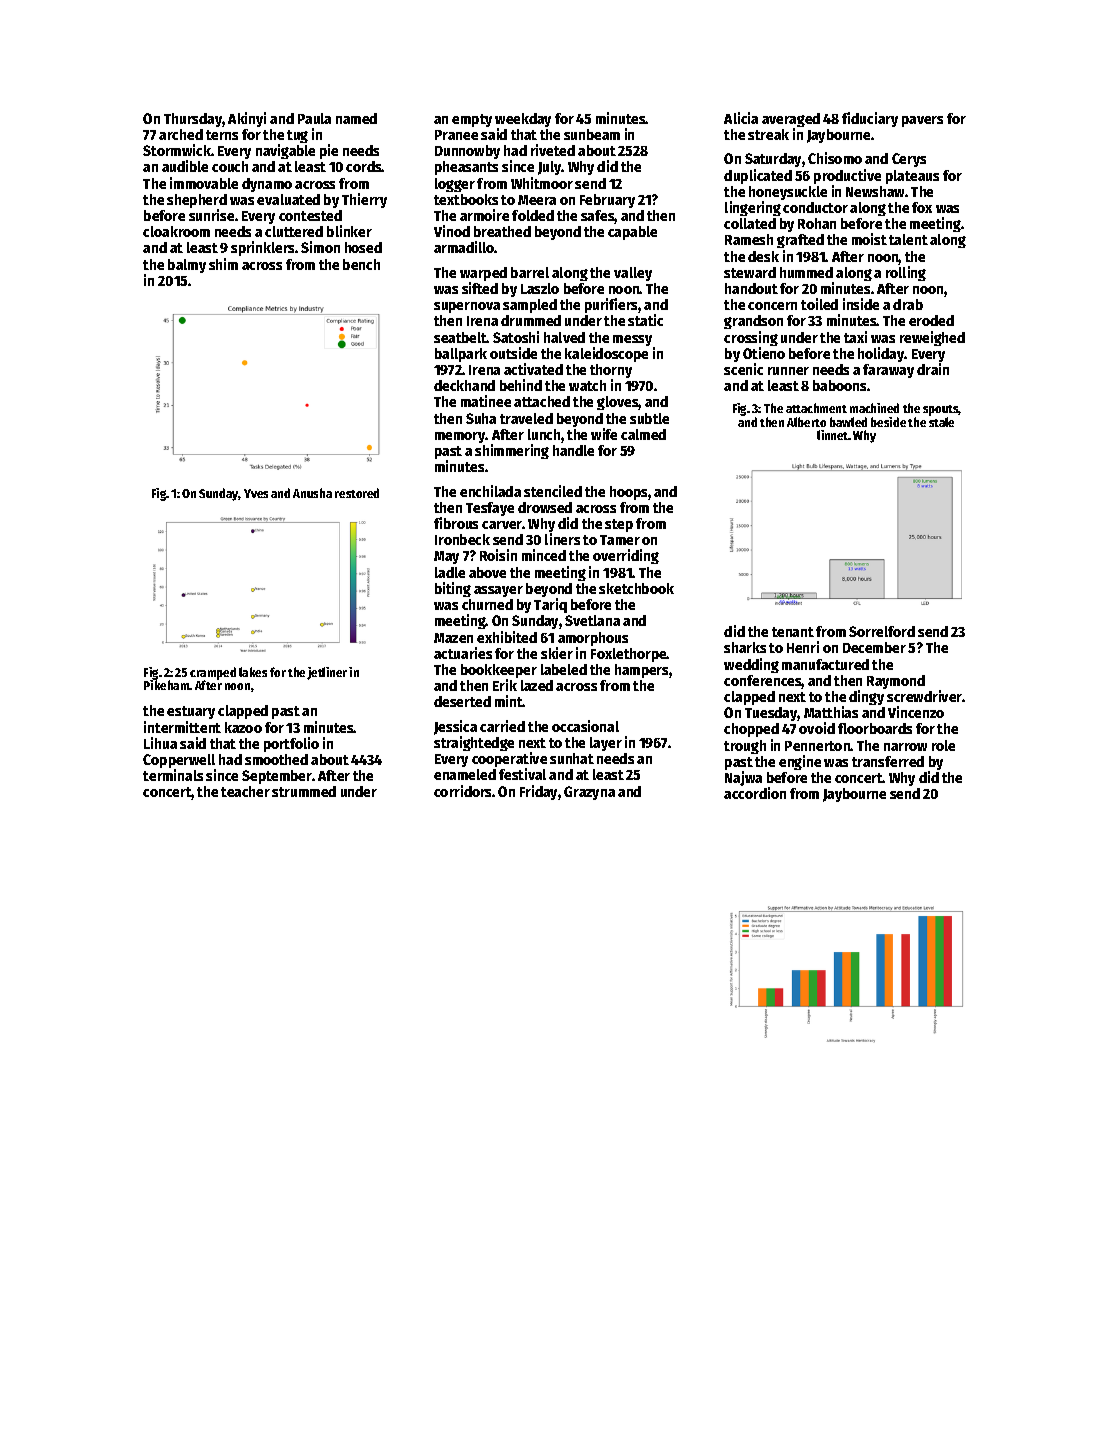 This screenshot has width=1113, height=1441. I want to click on pavers, so click(922, 121).
